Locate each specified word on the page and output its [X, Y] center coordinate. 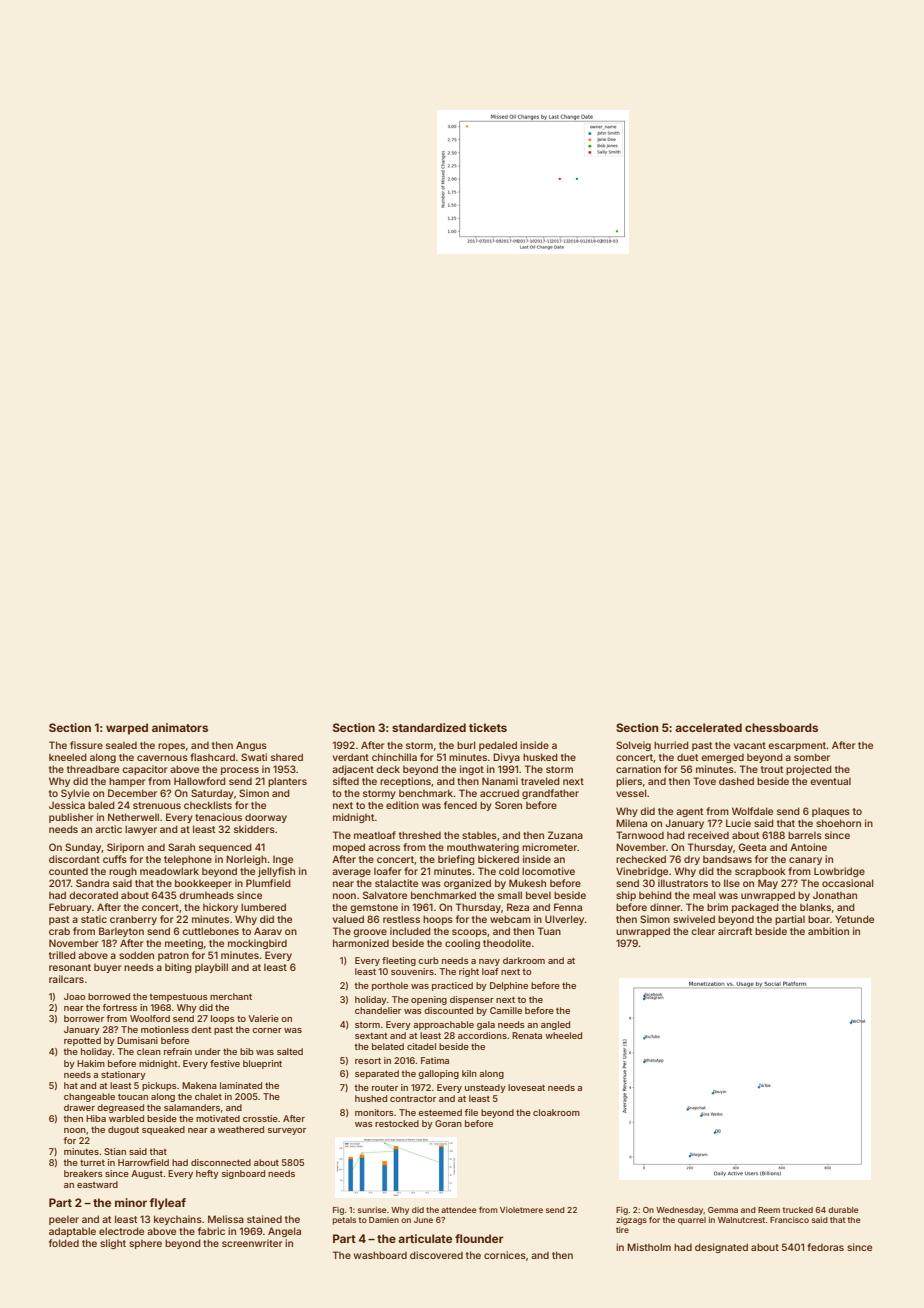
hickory [220, 908]
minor [131, 1202]
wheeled [563, 1035]
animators [180, 727]
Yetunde [854, 919]
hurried [671, 745]
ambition [828, 931]
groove [370, 933]
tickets [488, 727]
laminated [241, 1085]
